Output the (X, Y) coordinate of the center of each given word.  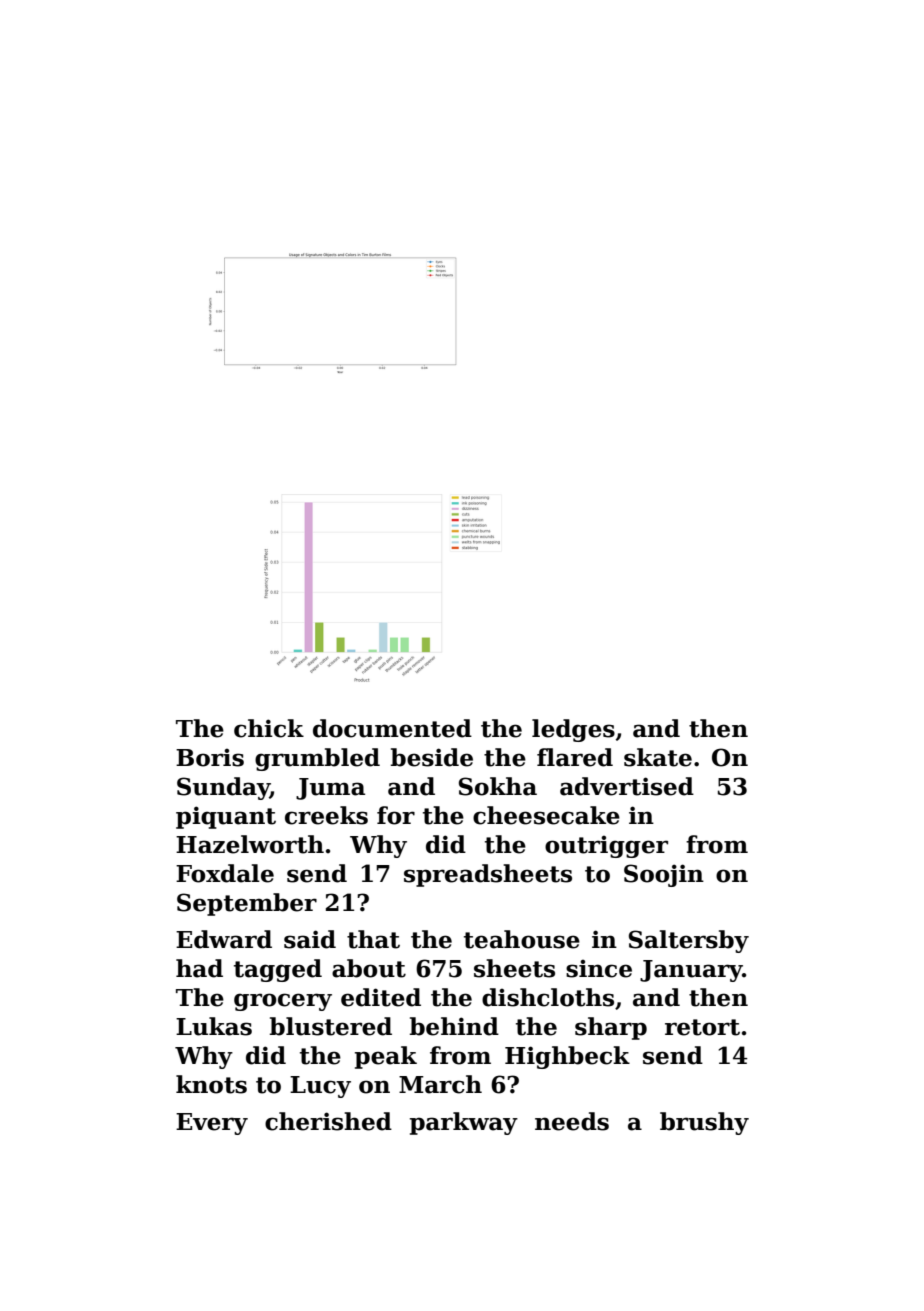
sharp (611, 1028)
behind (454, 1026)
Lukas (214, 1026)
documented (392, 728)
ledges (573, 730)
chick (269, 728)
